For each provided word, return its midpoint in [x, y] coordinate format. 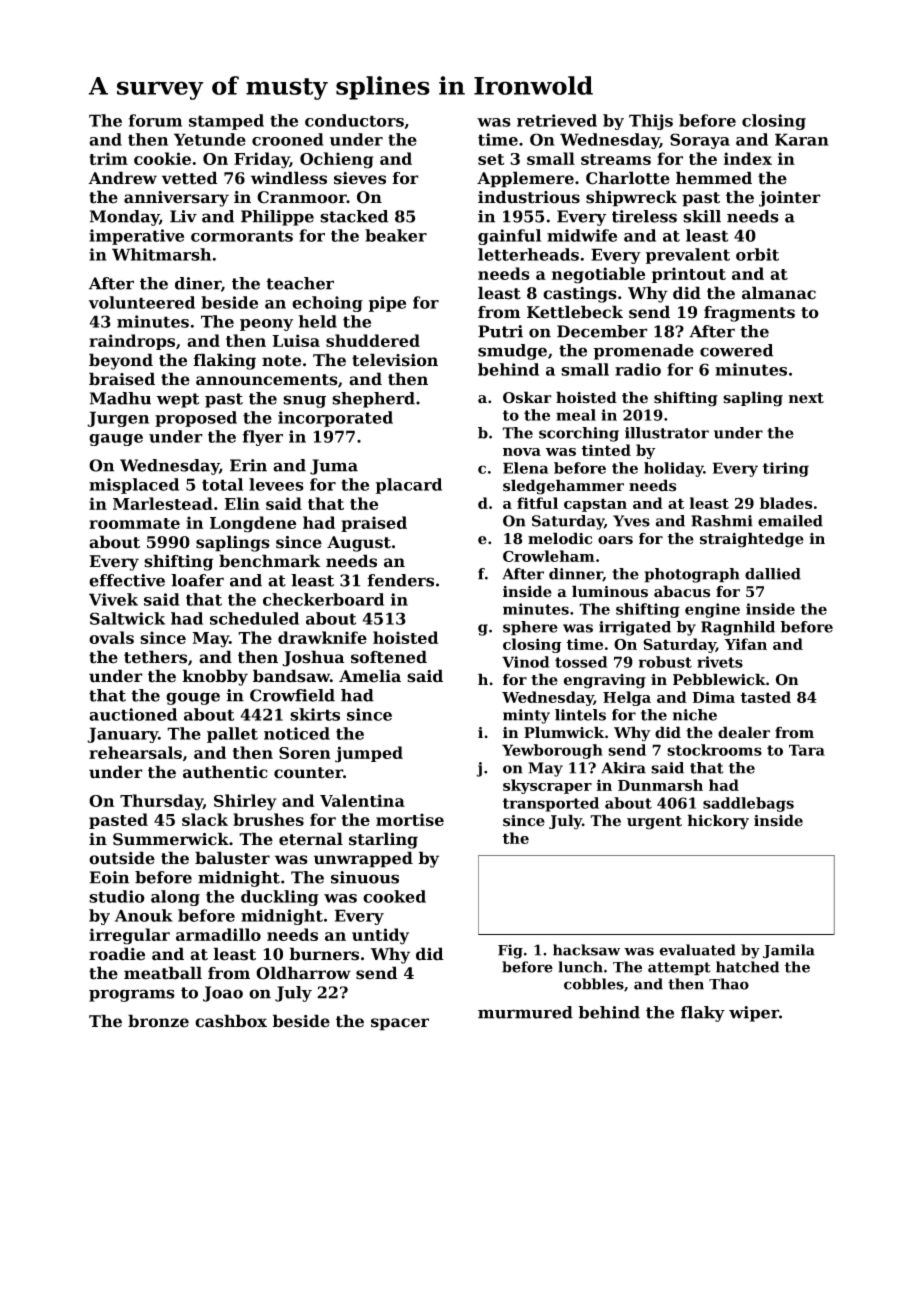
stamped [226, 122]
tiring [786, 469]
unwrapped [363, 859]
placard [409, 486]
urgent [654, 823]
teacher [300, 283]
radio [638, 369]
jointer [790, 199]
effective [127, 580]
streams [616, 159]
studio [117, 896]
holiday [674, 469]
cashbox [231, 1021]
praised [374, 524]
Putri [500, 331]
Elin [242, 503]
